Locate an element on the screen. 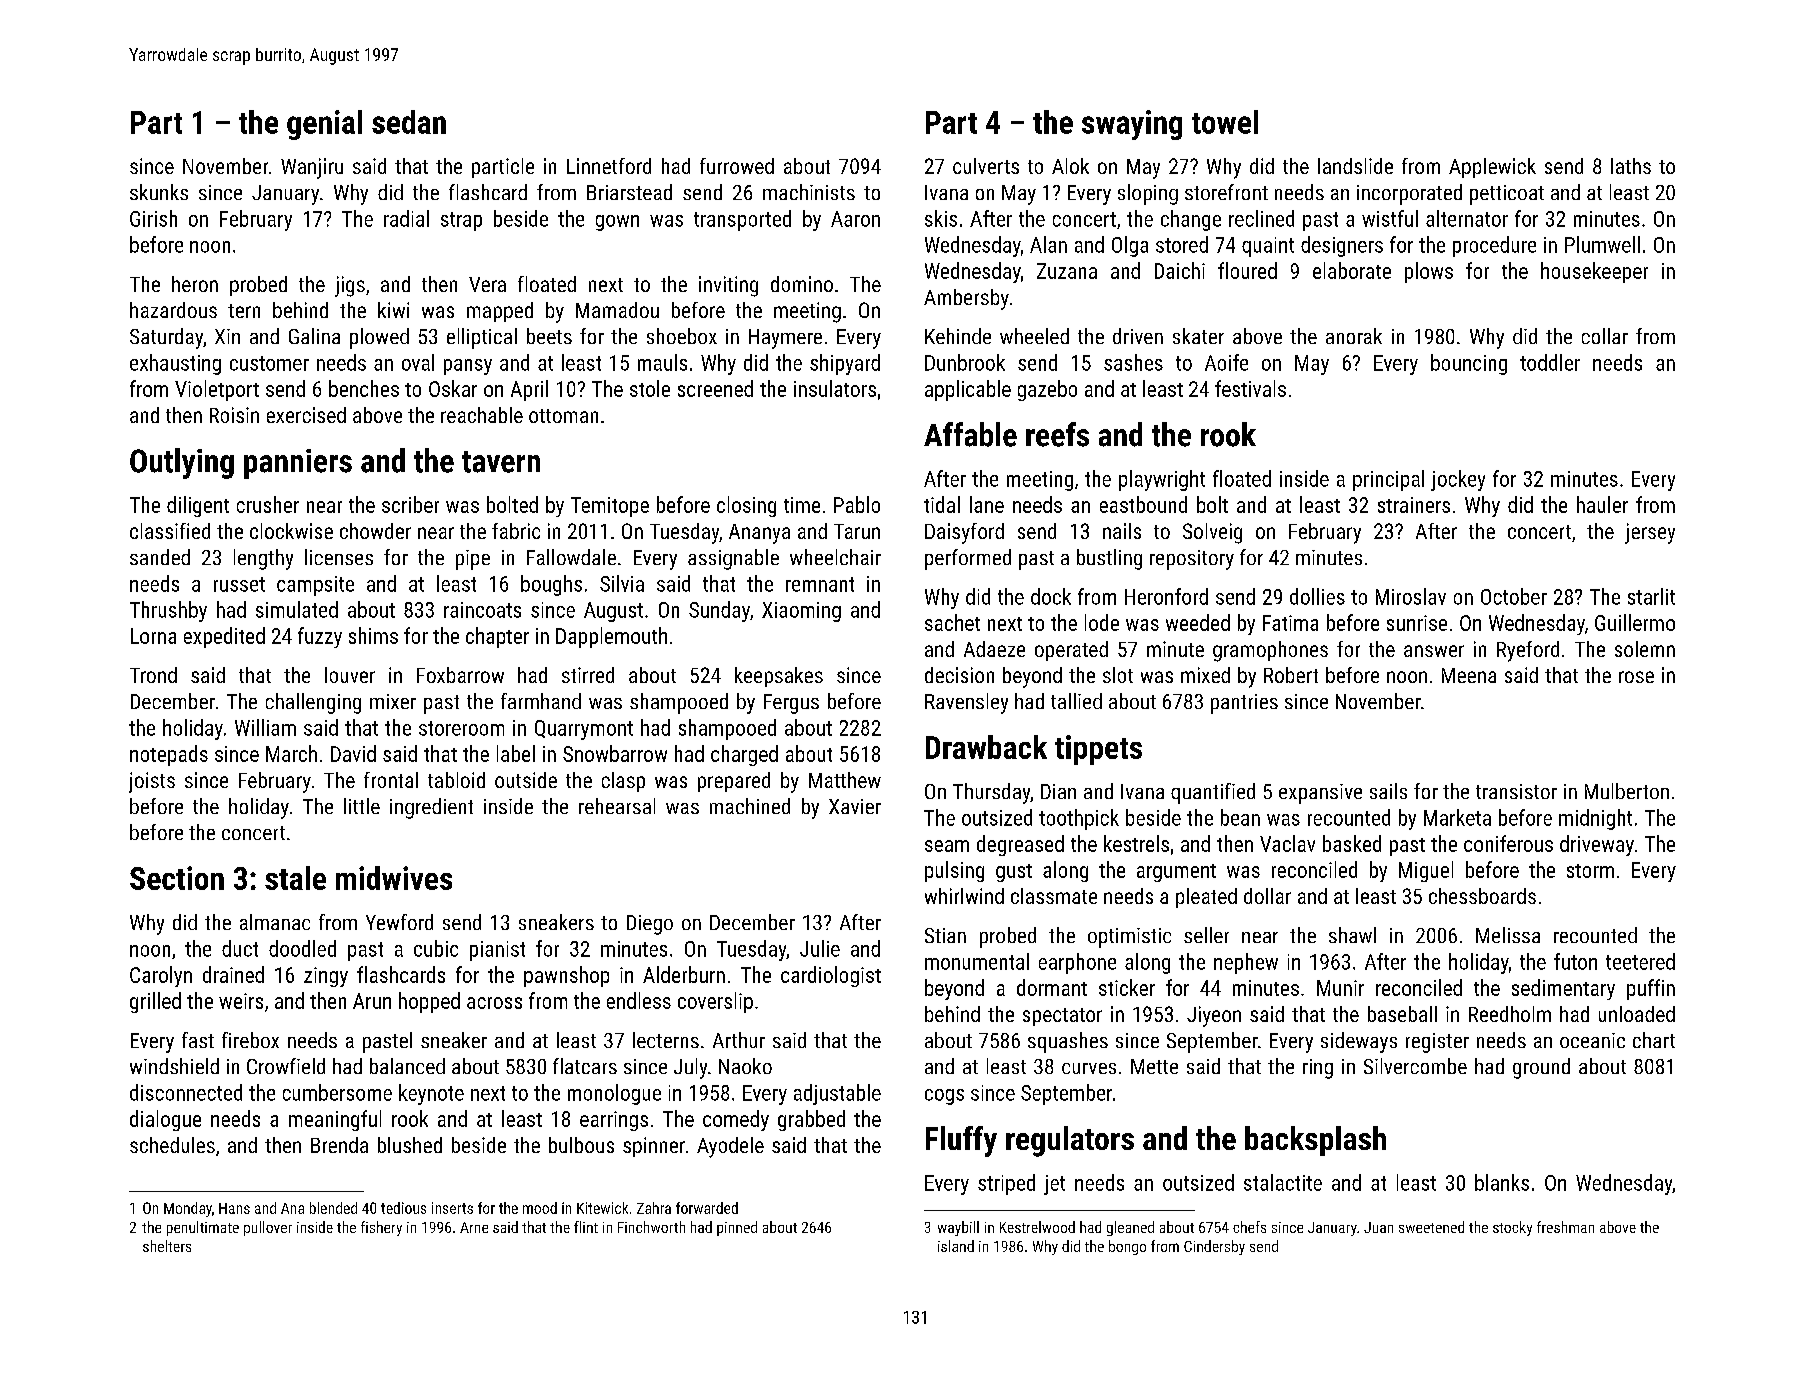  grabbed is located at coordinates (811, 1120).
